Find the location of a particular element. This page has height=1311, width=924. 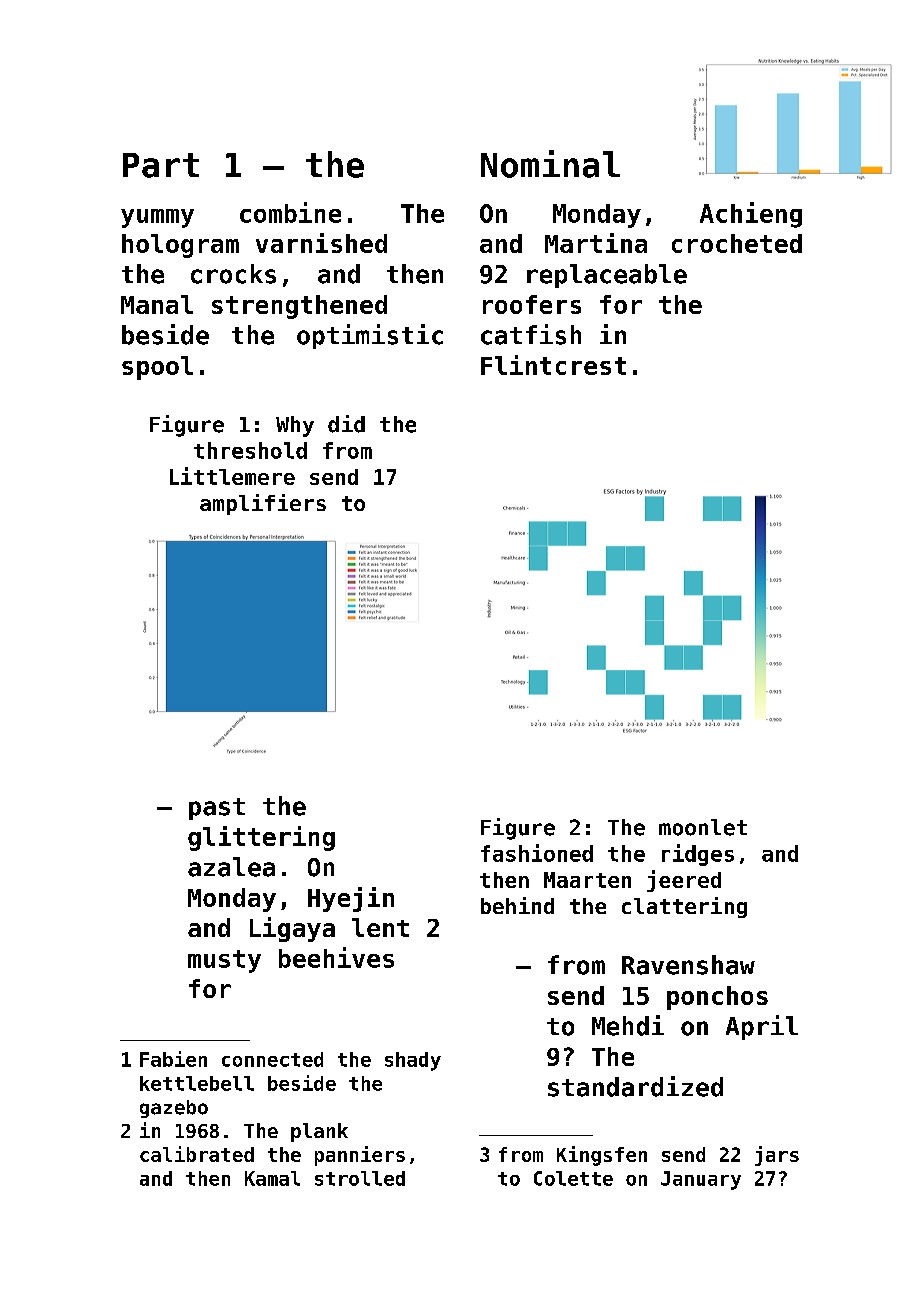

Nominal is located at coordinates (550, 164).
